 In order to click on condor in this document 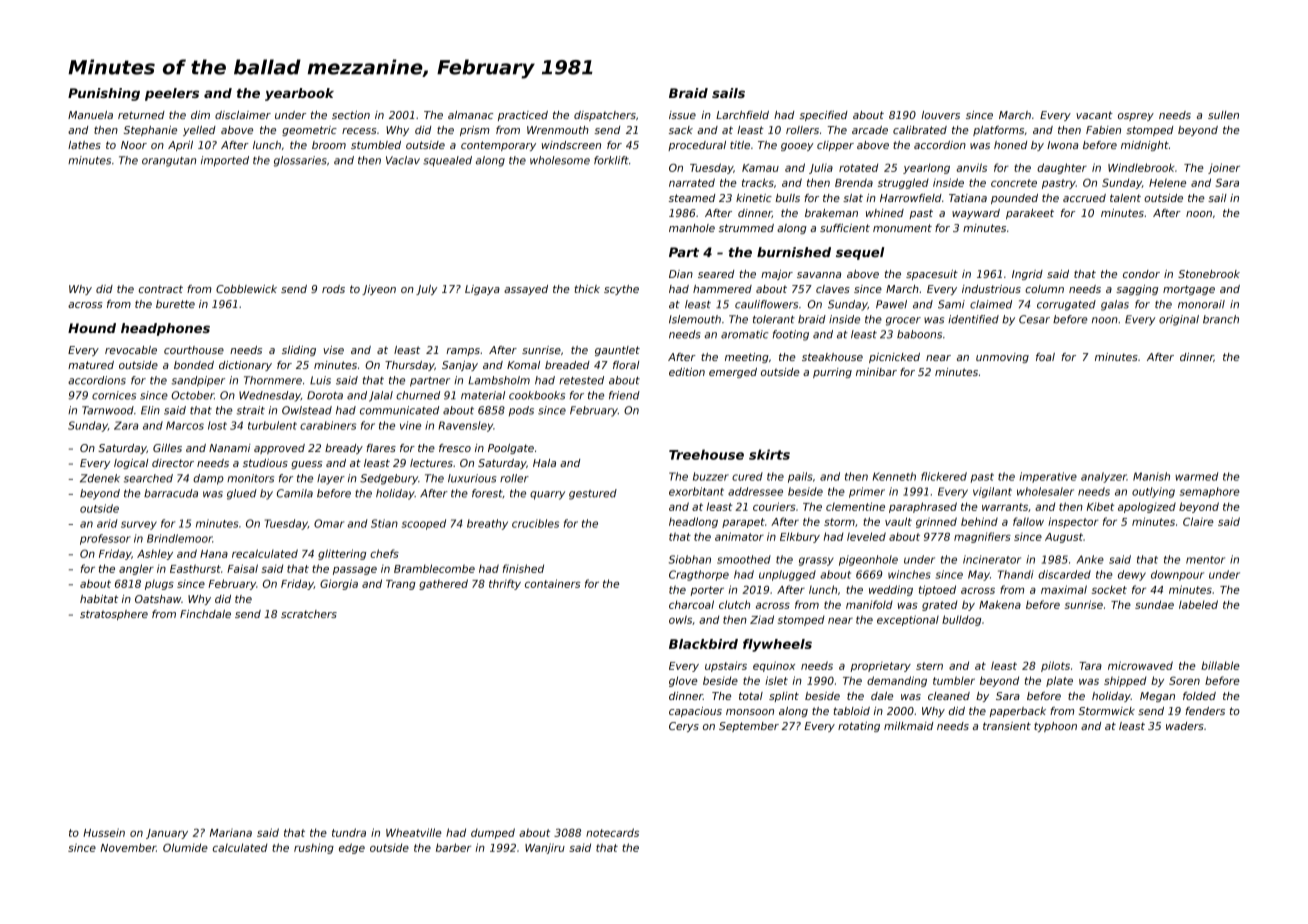, I will do `click(1141, 274)`.
